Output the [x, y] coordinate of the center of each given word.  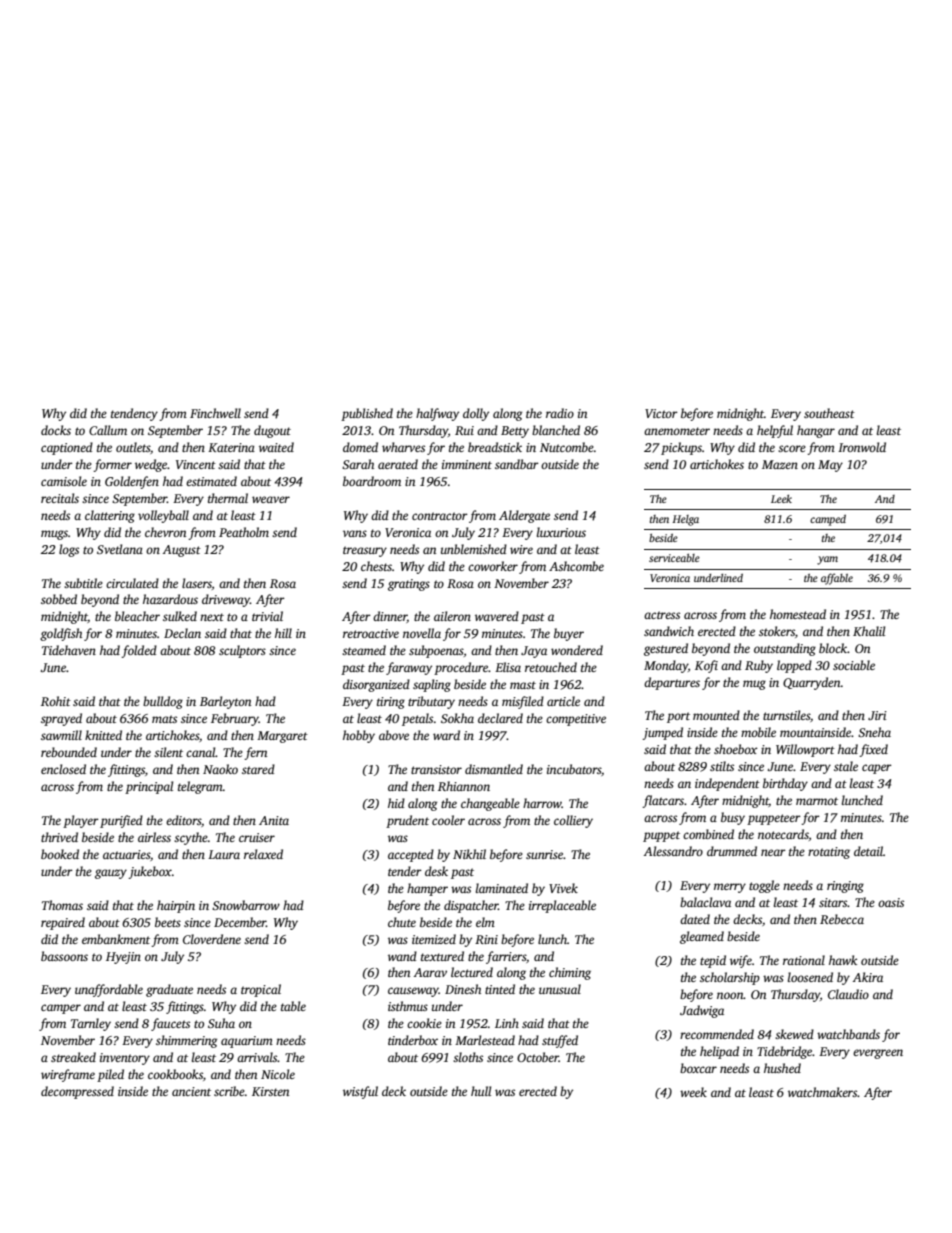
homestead [798, 614]
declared [500, 718]
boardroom [372, 481]
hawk [843, 960]
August [182, 551]
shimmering [186, 1041]
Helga [685, 520]
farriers [506, 957]
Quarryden [812, 683]
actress [662, 615]
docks [56, 430]
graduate [169, 990]
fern [255, 753]
